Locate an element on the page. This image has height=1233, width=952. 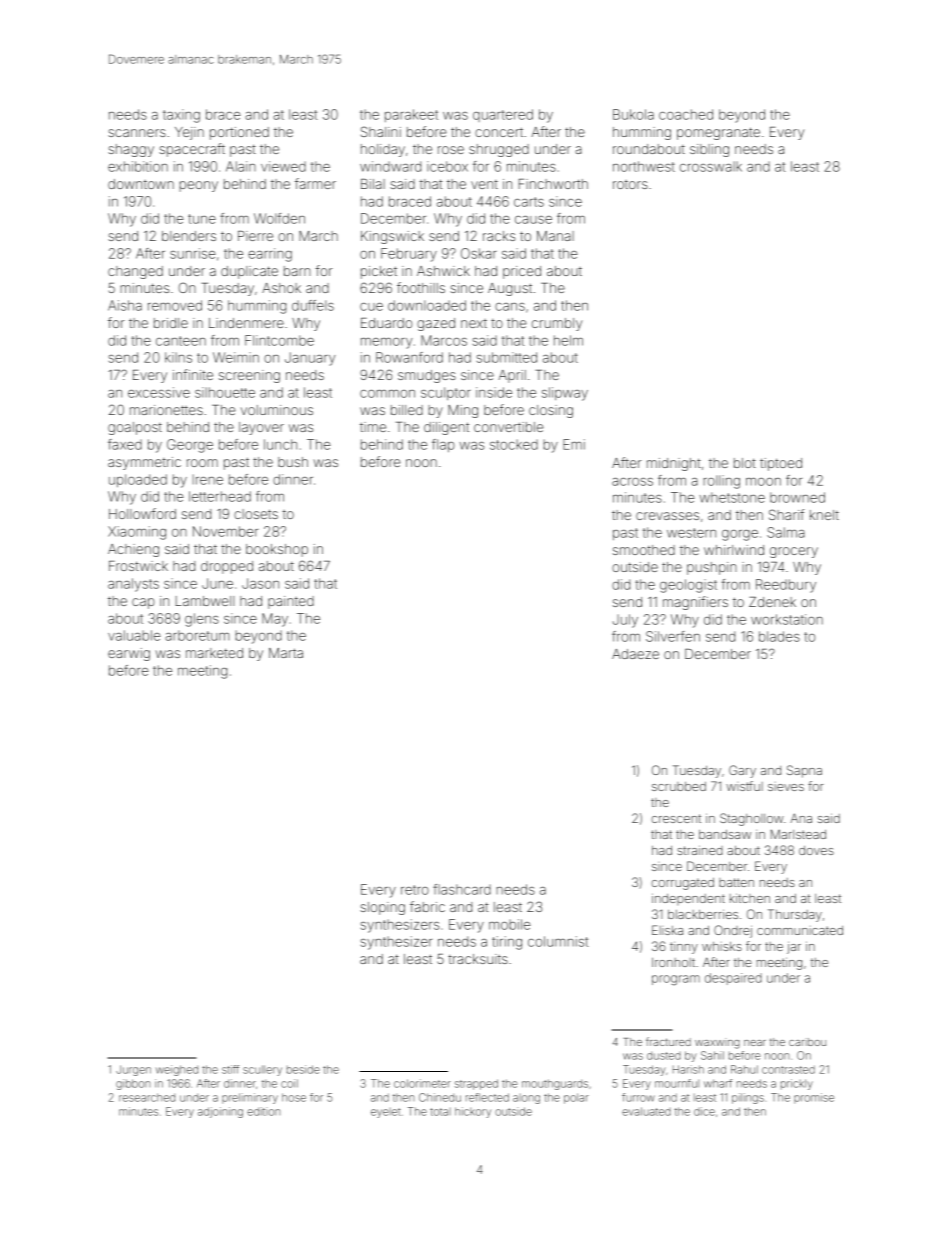
parakeet is located at coordinates (411, 115).
